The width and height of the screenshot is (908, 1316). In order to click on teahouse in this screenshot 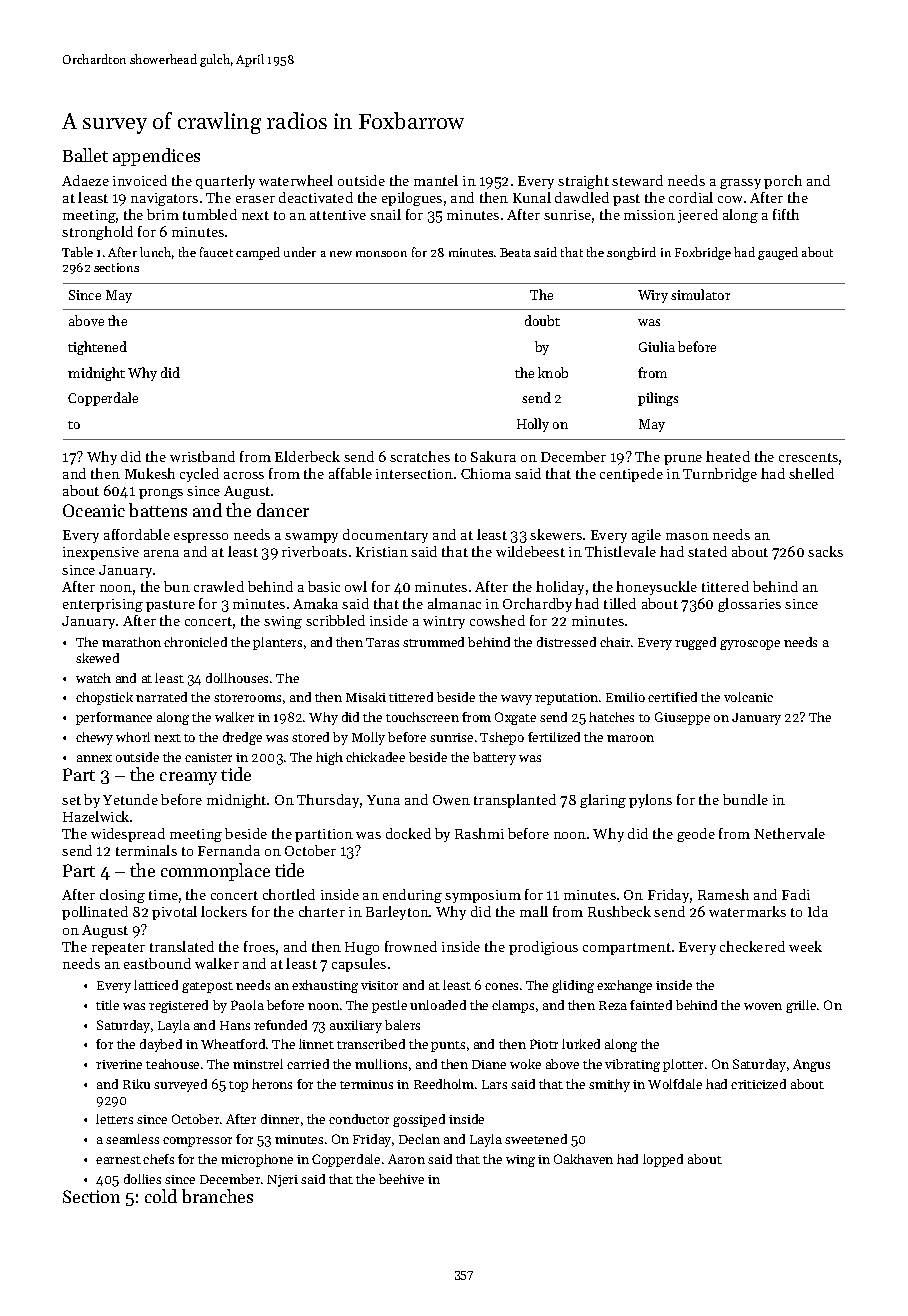, I will do `click(172, 1064)`.
